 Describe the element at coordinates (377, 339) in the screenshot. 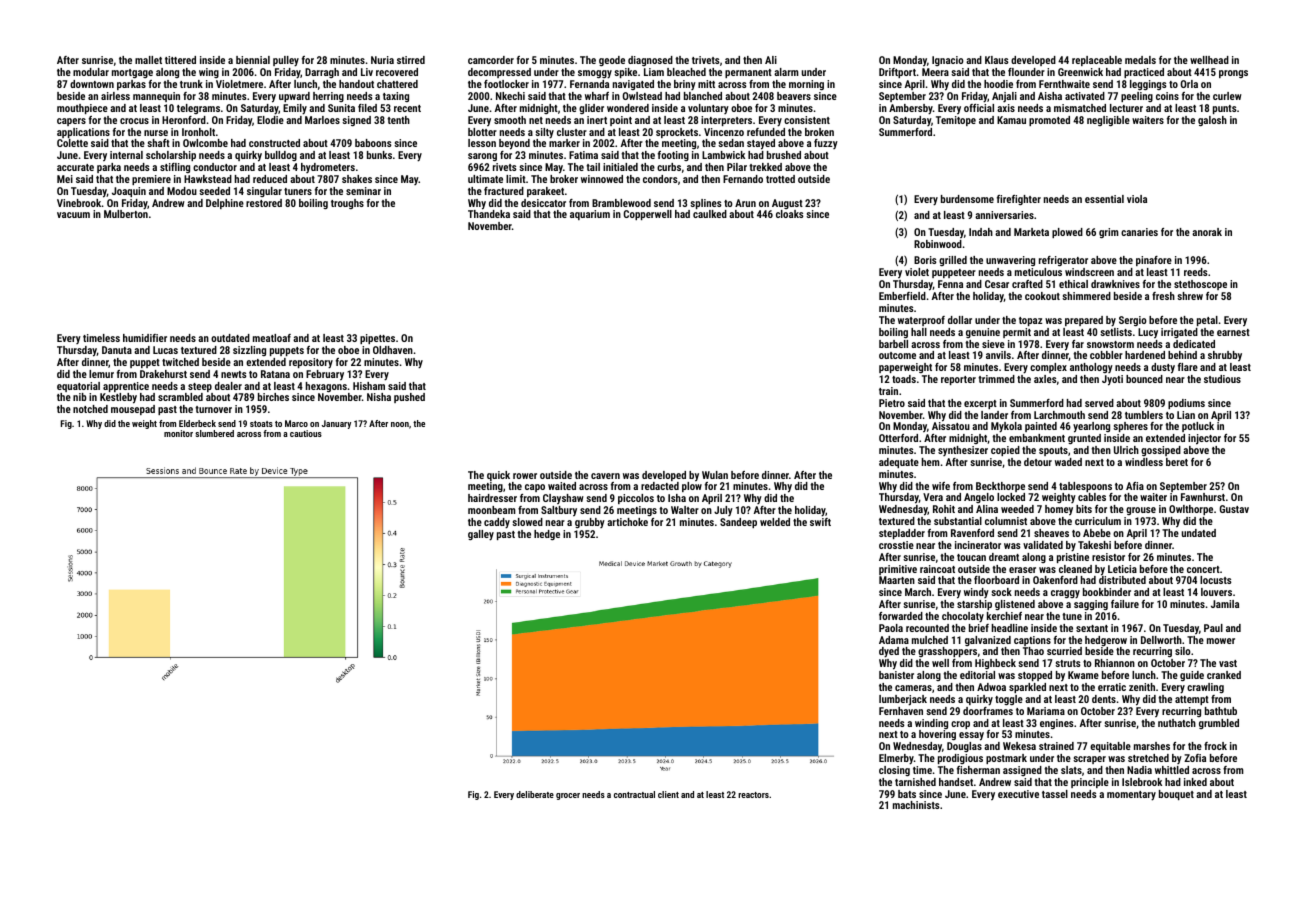

I see `pipettes` at that location.
